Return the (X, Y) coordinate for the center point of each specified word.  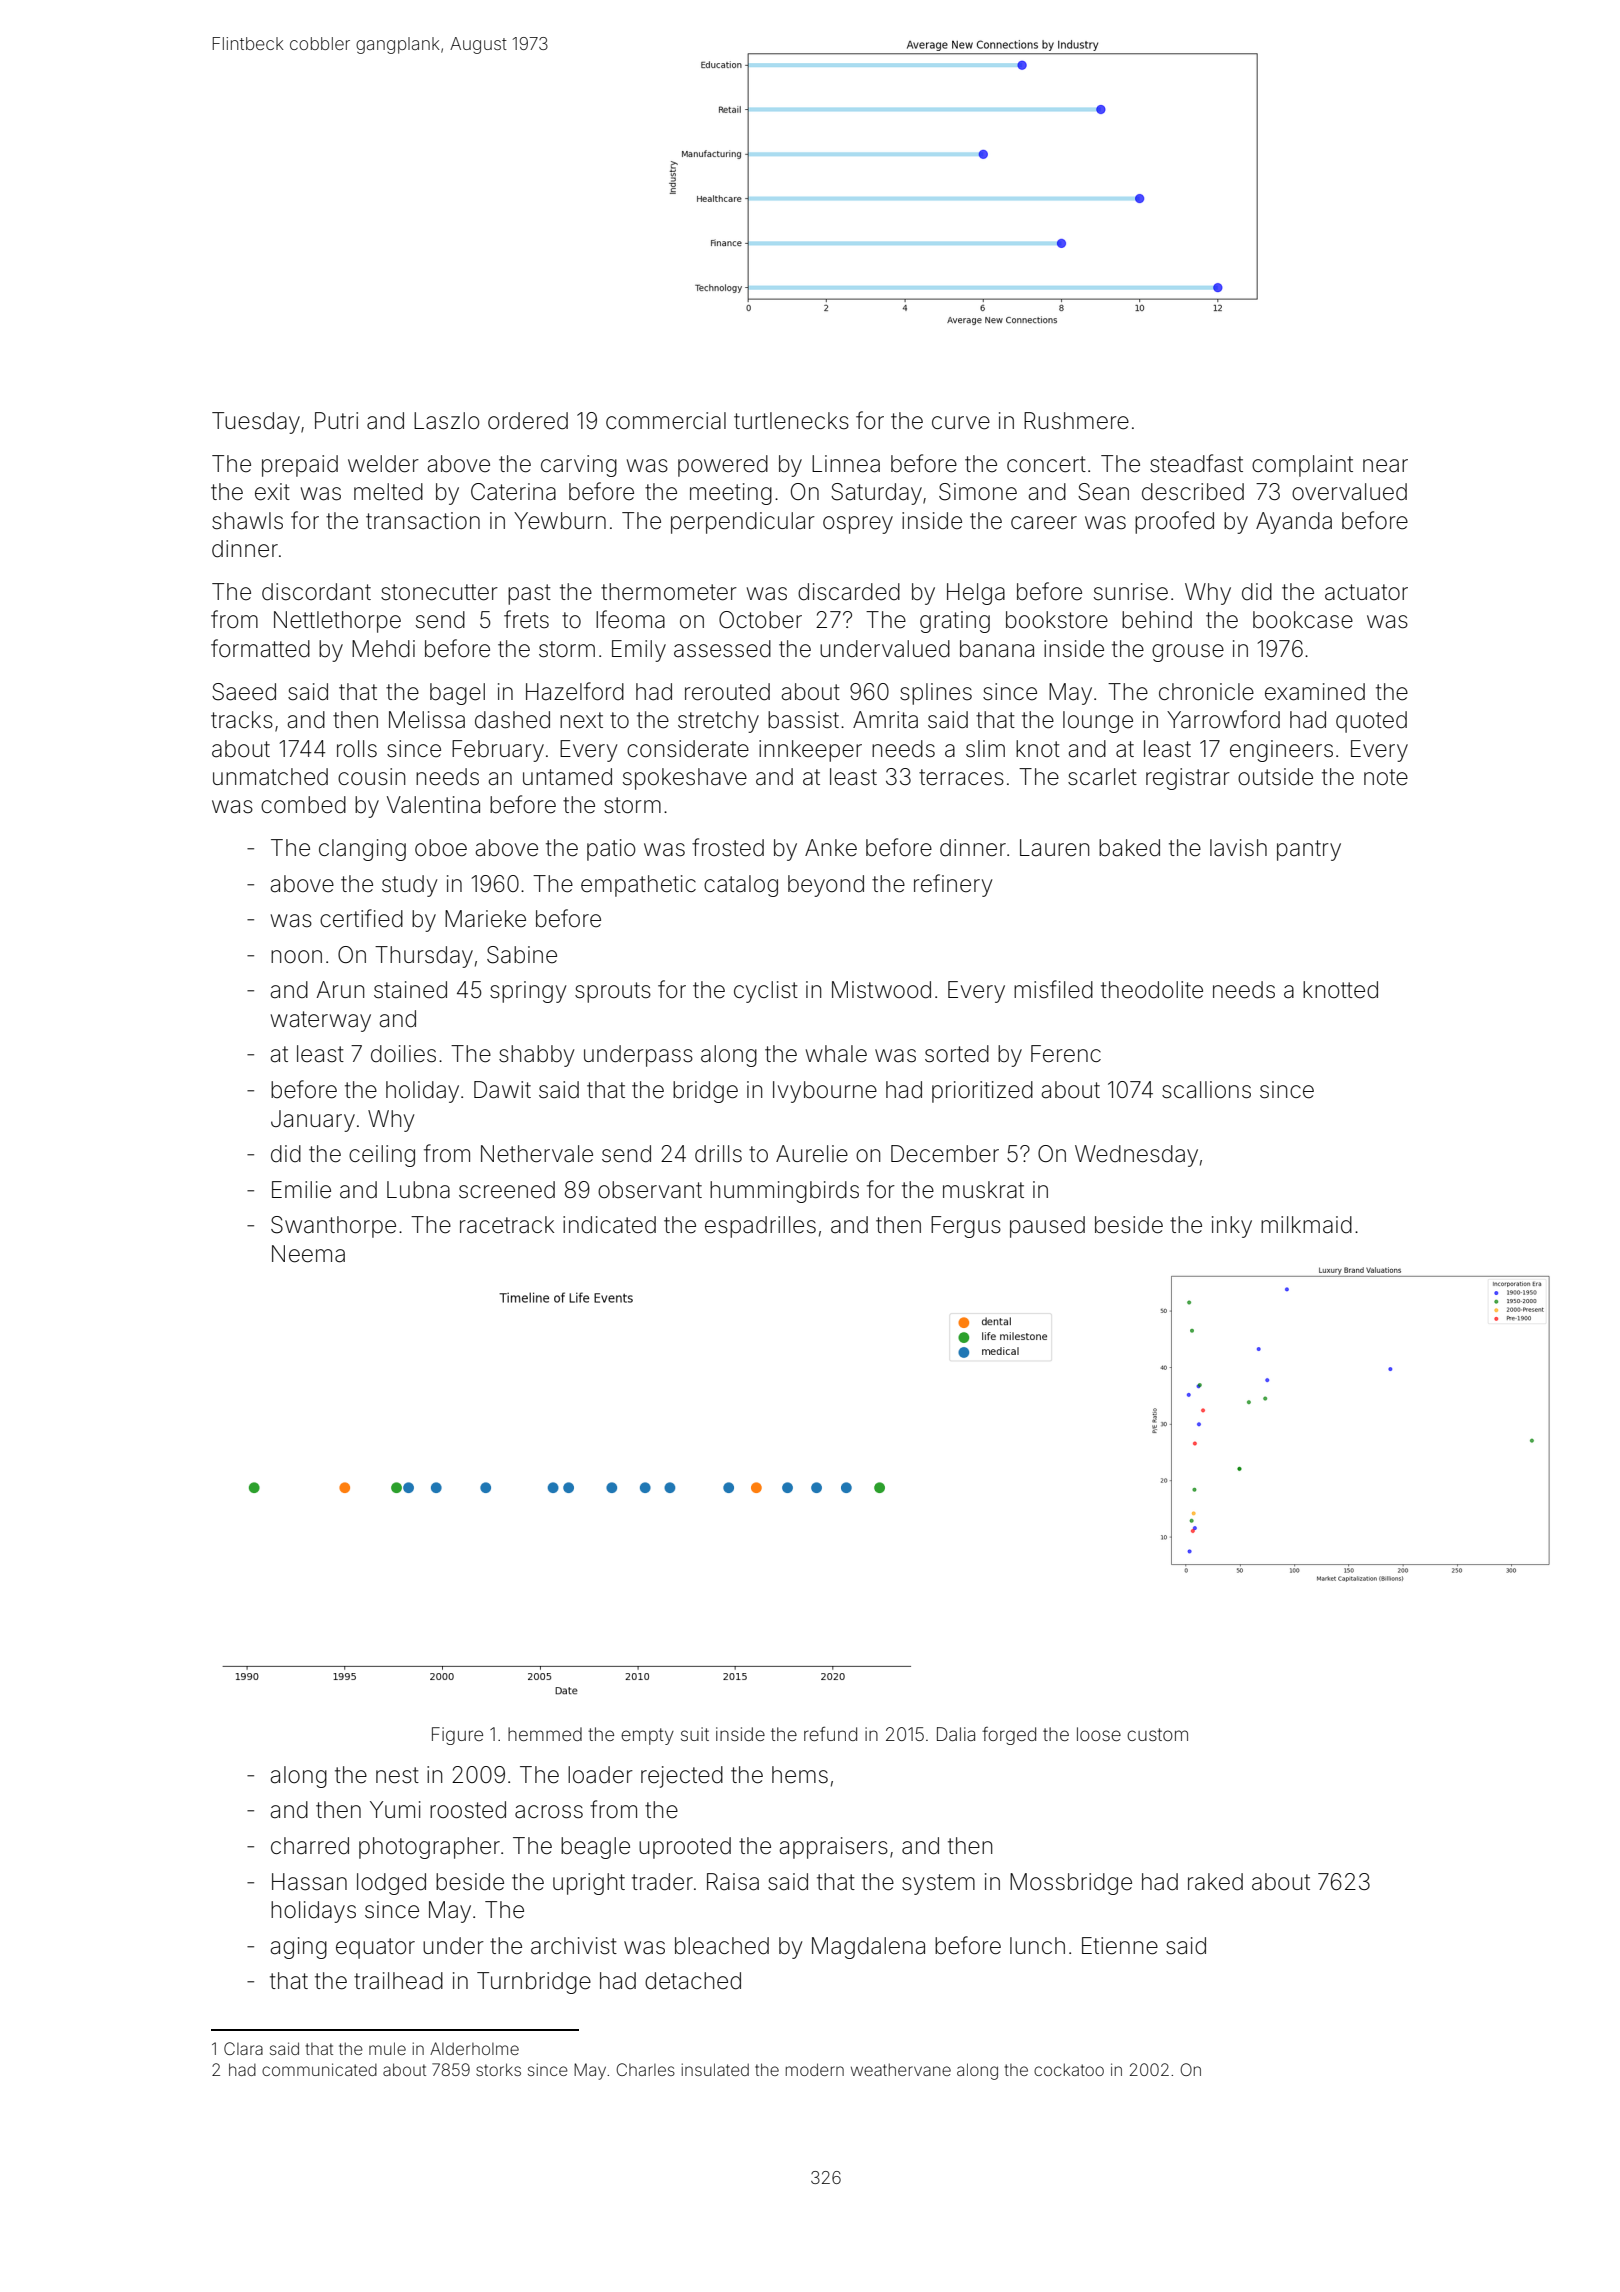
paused (1047, 1227)
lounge (1098, 722)
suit (695, 1734)
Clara (243, 2048)
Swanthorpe (333, 1227)
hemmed (545, 1734)
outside (1275, 777)
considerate (688, 749)
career (1044, 523)
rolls (357, 749)
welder (383, 464)
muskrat (983, 1190)
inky (1232, 1227)
